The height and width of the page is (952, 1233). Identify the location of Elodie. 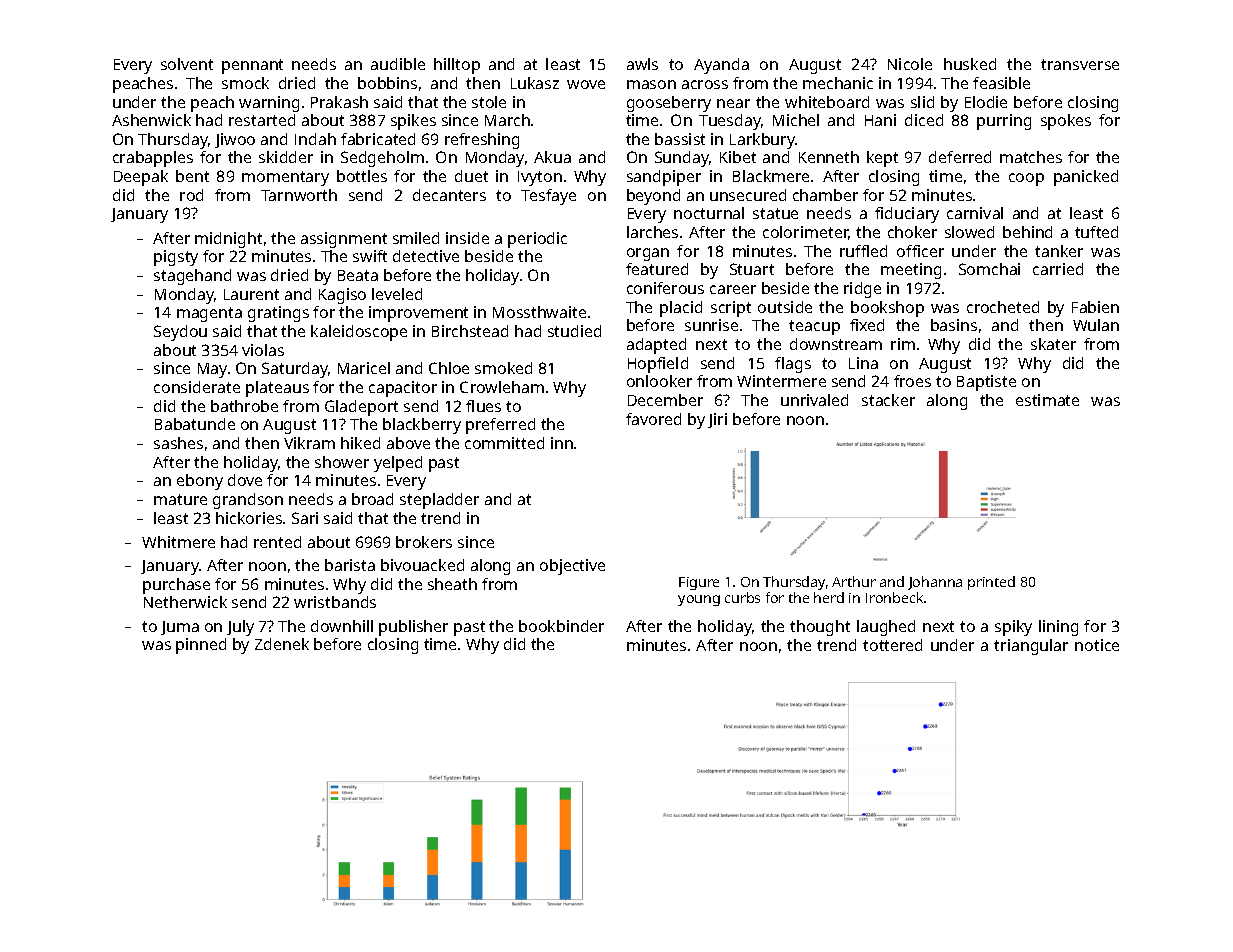
(986, 102).
